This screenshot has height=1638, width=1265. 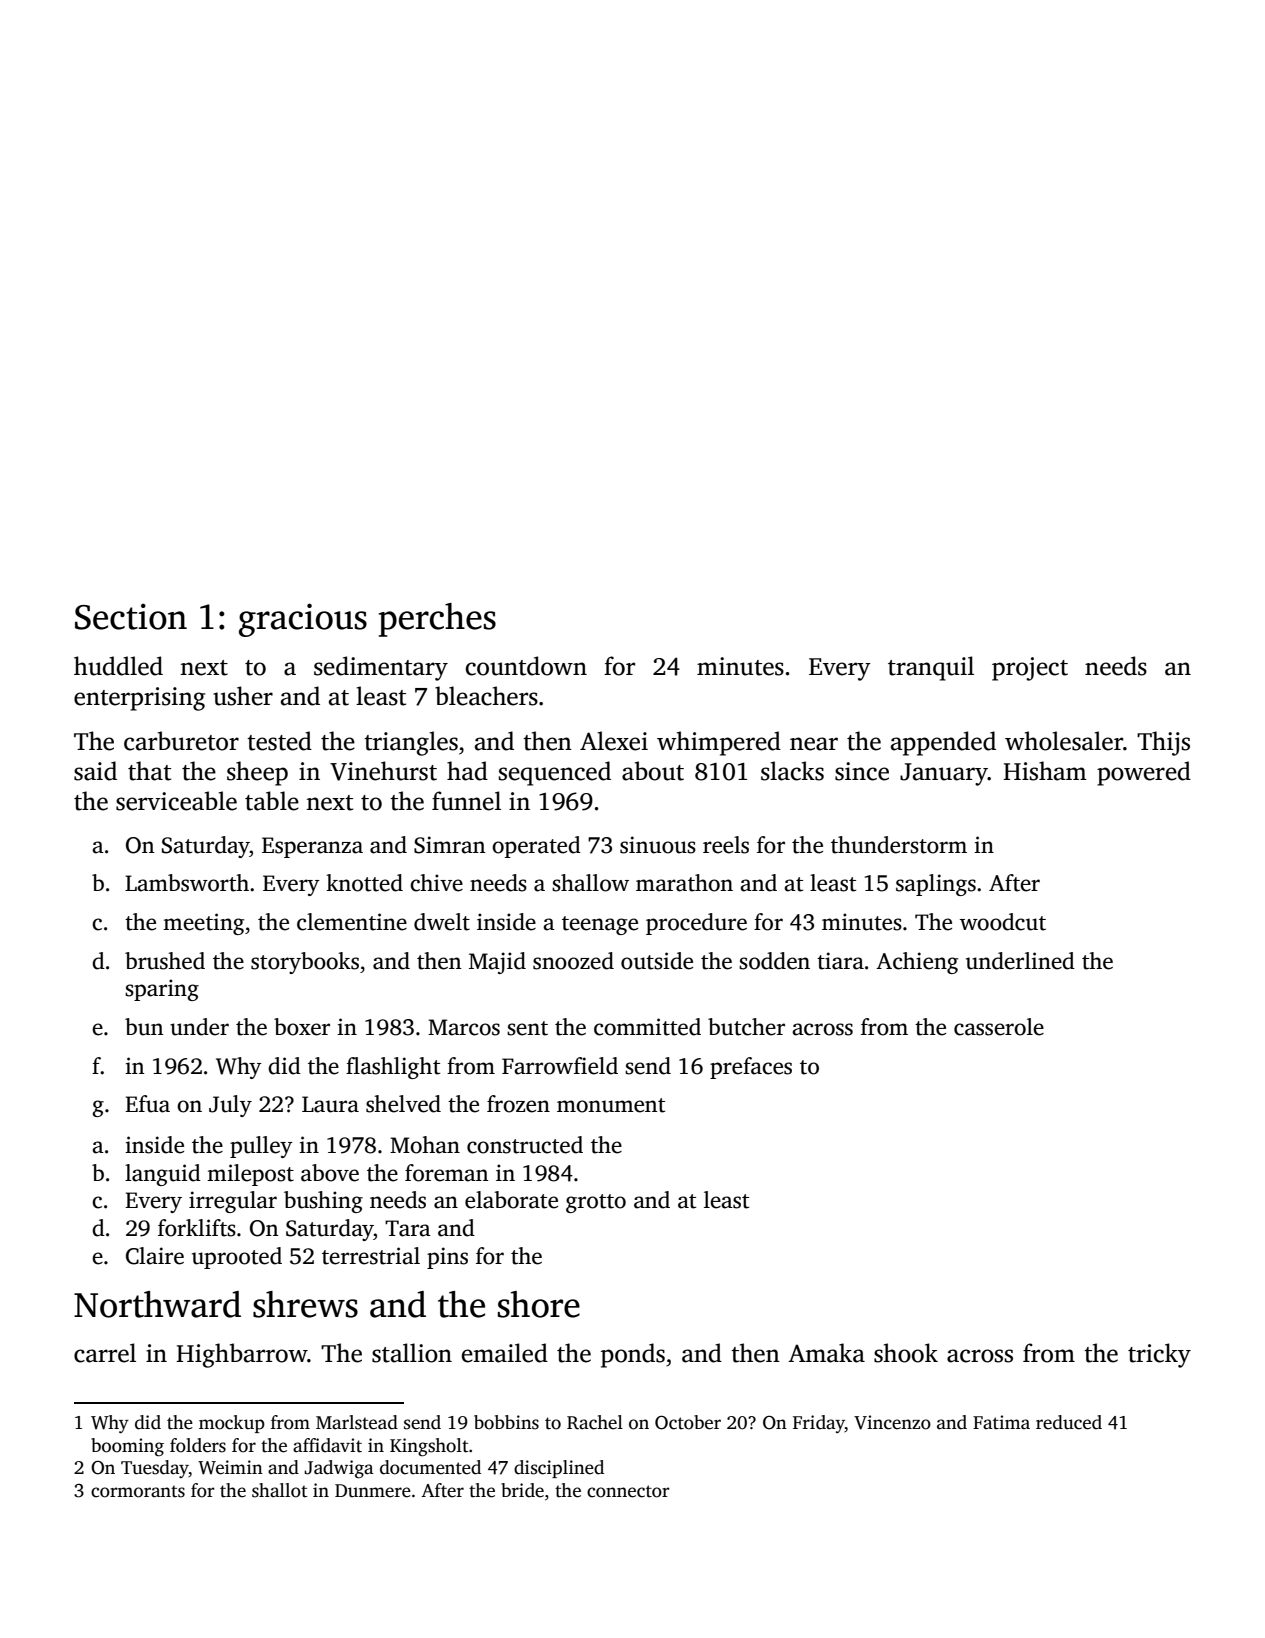 I want to click on tranquil, so click(x=931, y=668).
